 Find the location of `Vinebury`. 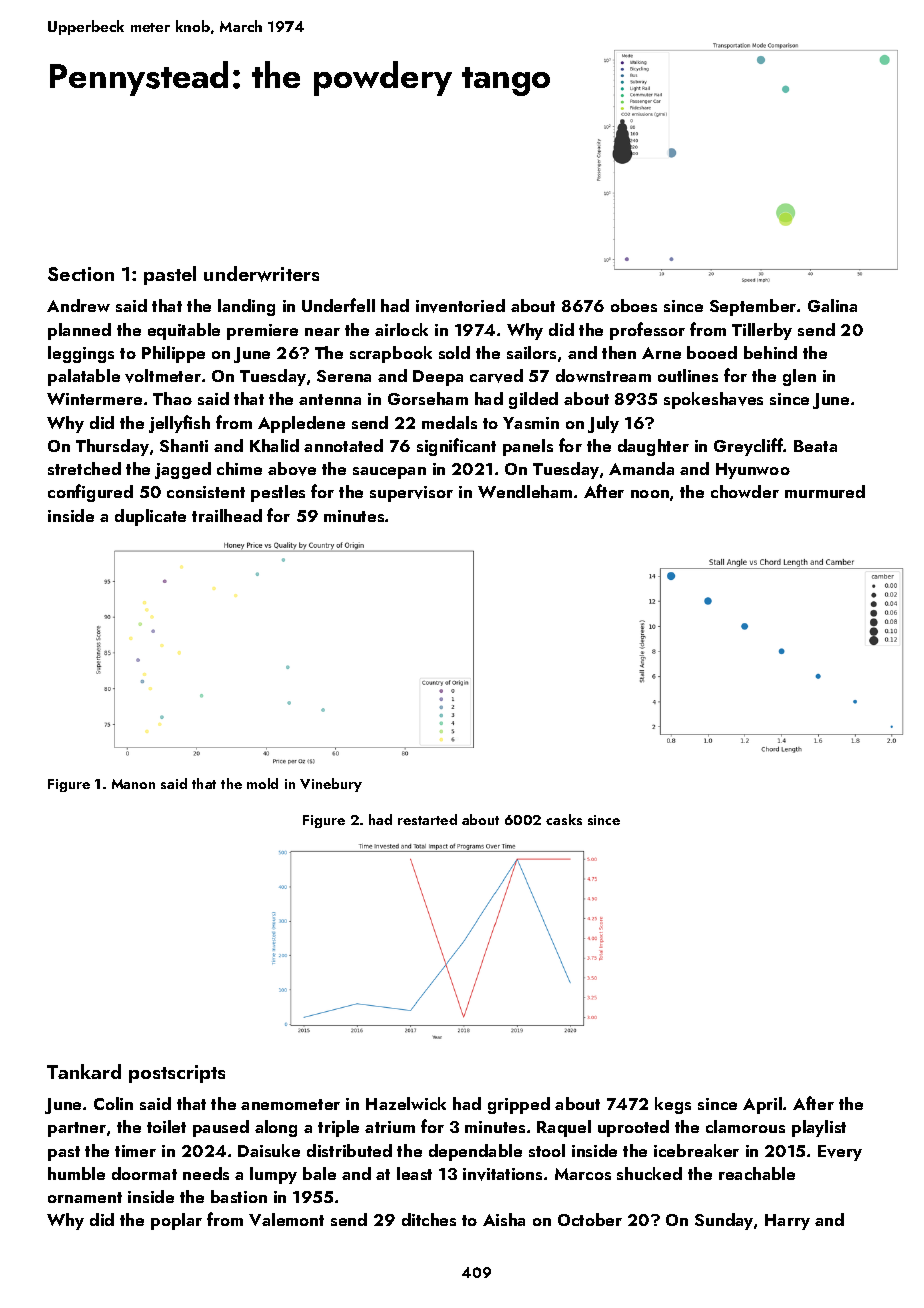

Vinebury is located at coordinates (331, 785).
